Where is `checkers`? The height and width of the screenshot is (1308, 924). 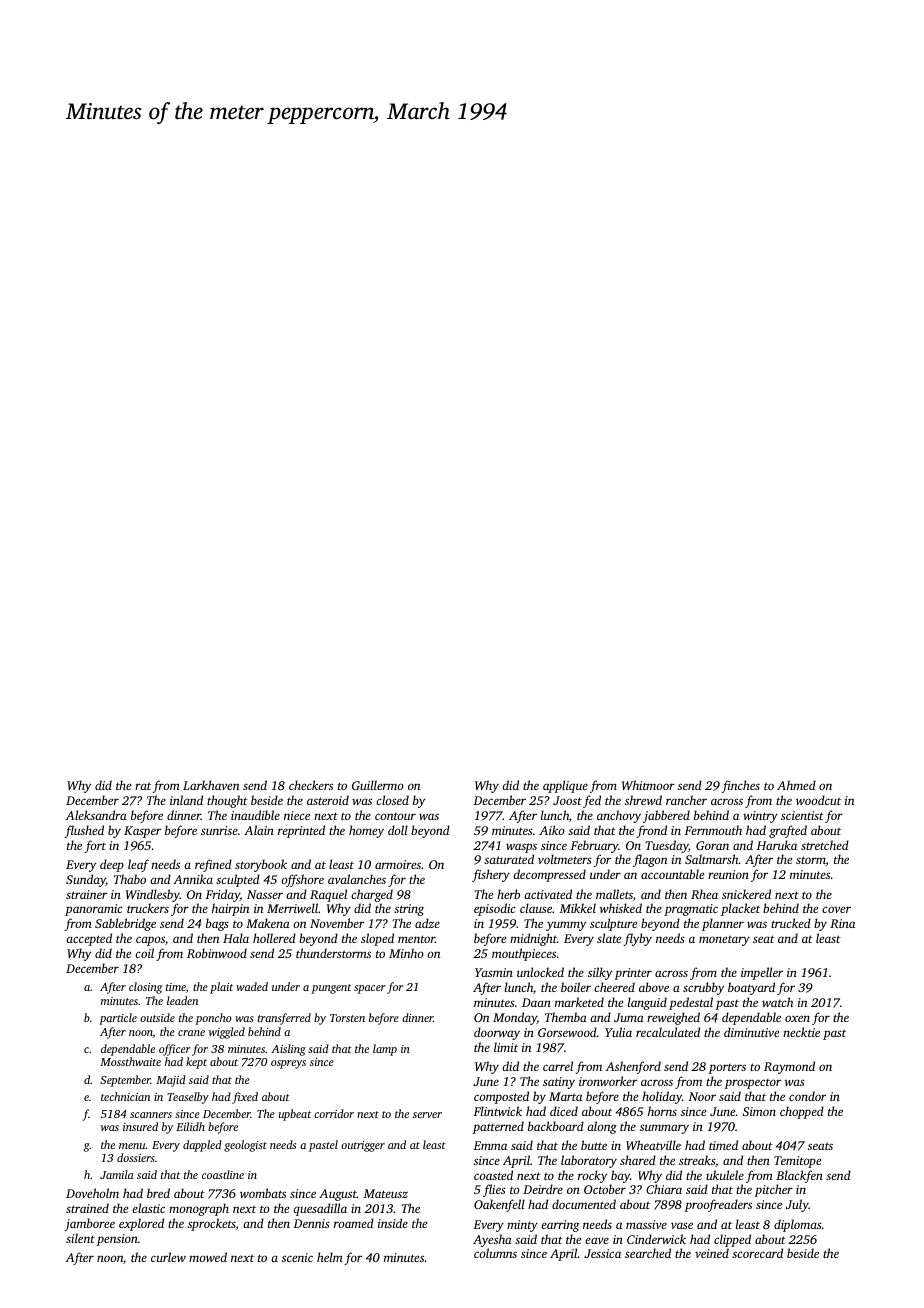
checkers is located at coordinates (311, 785).
